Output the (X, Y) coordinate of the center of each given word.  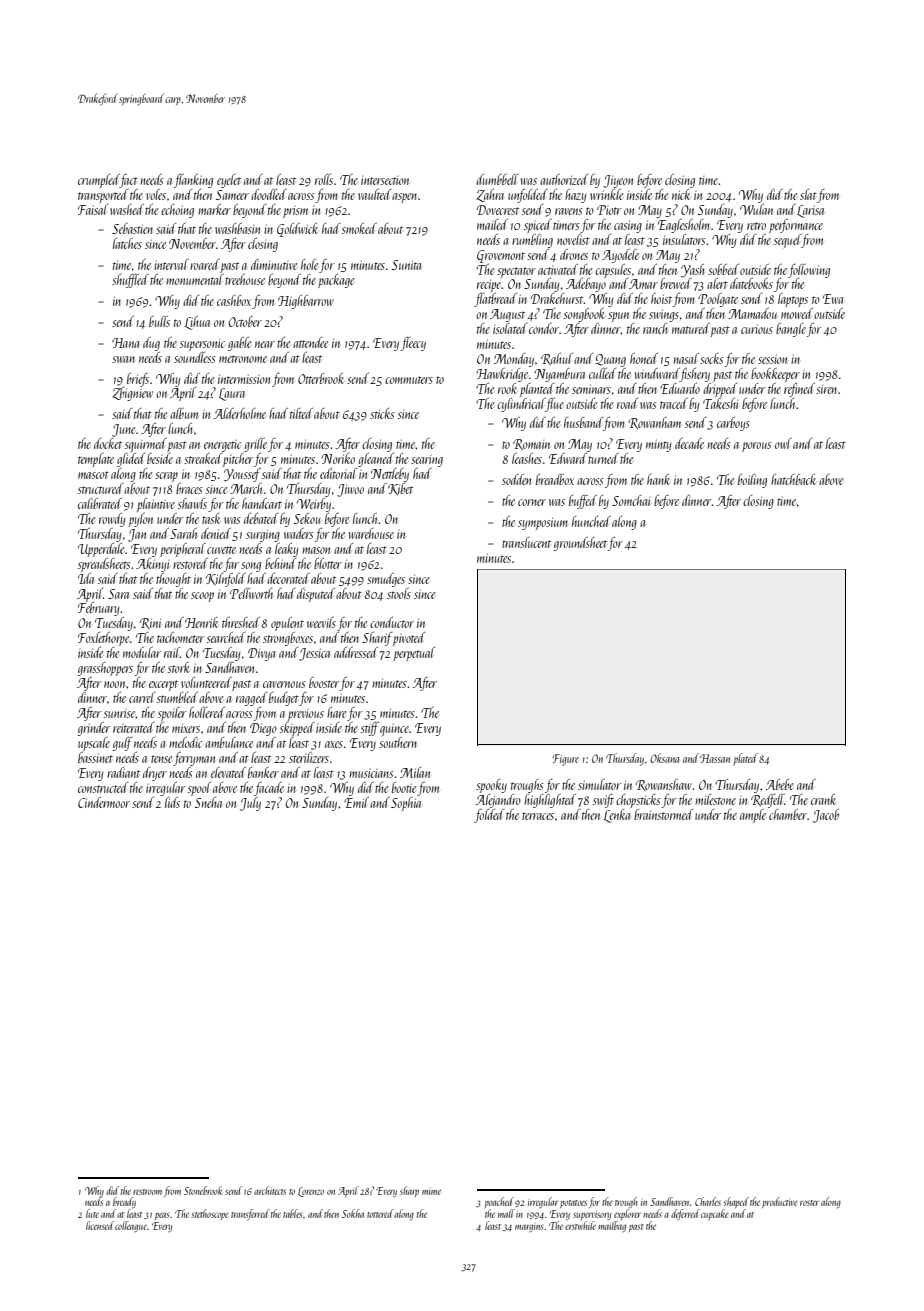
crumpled (99, 181)
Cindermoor (104, 802)
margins (529, 1228)
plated (745, 759)
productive (780, 1202)
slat (808, 194)
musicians (371, 773)
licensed (100, 1225)
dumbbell (497, 179)
